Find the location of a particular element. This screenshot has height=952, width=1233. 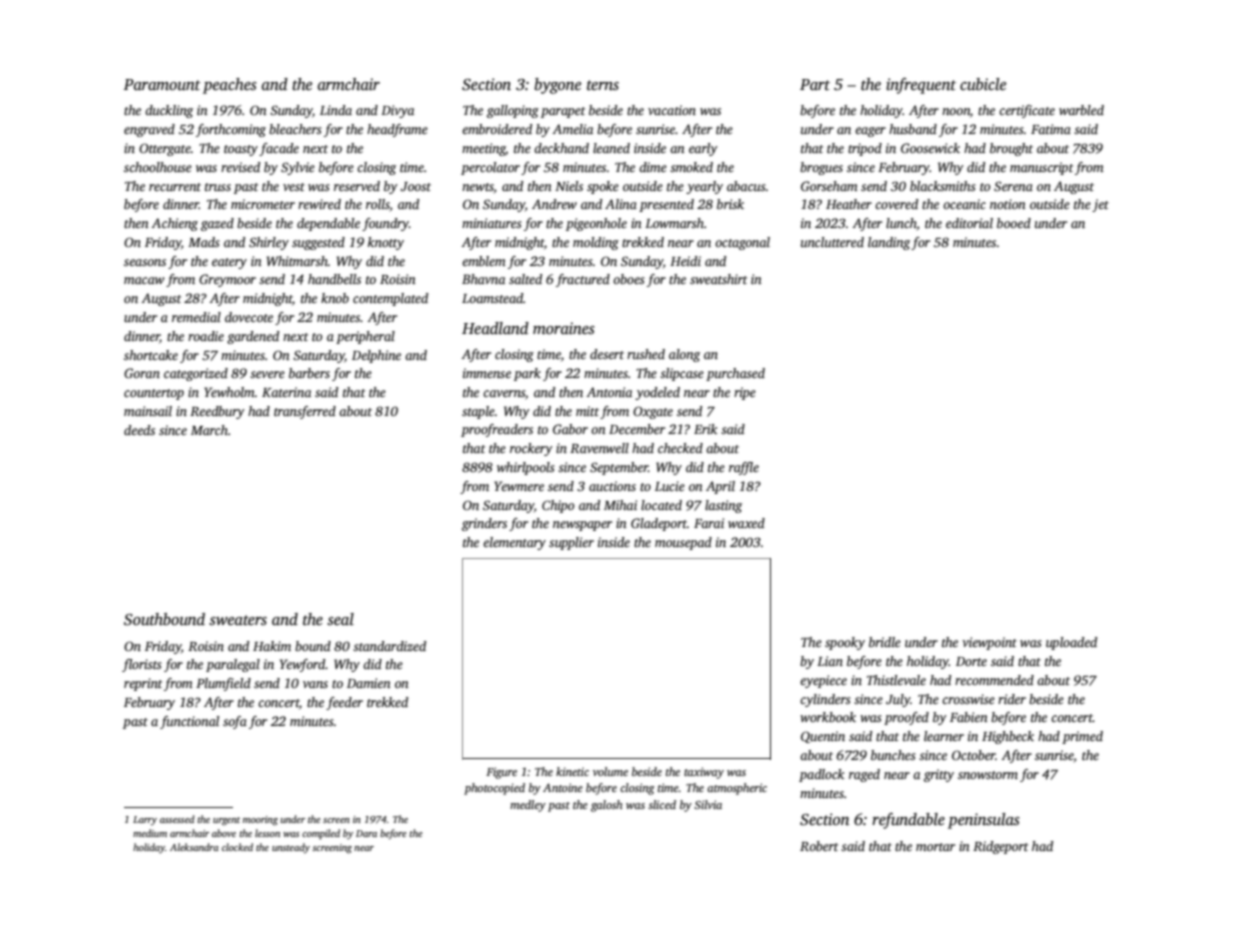

duckling is located at coordinates (169, 111).
